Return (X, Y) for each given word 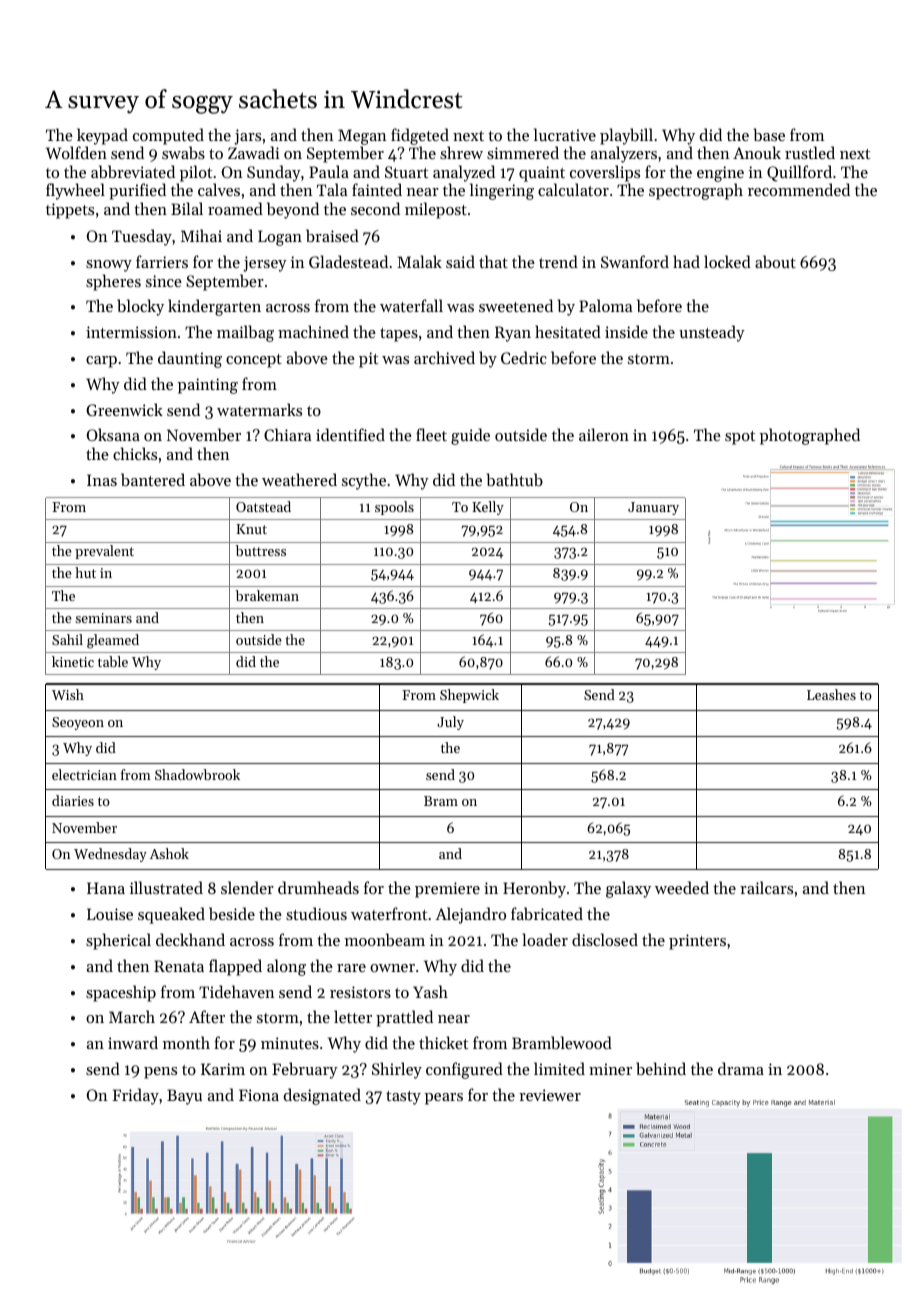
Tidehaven (236, 991)
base (769, 134)
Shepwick (469, 696)
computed (168, 136)
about (775, 261)
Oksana (113, 434)
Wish (68, 694)
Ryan (513, 334)
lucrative (565, 134)
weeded (682, 887)
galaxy (628, 889)
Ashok (169, 853)
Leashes (831, 694)
